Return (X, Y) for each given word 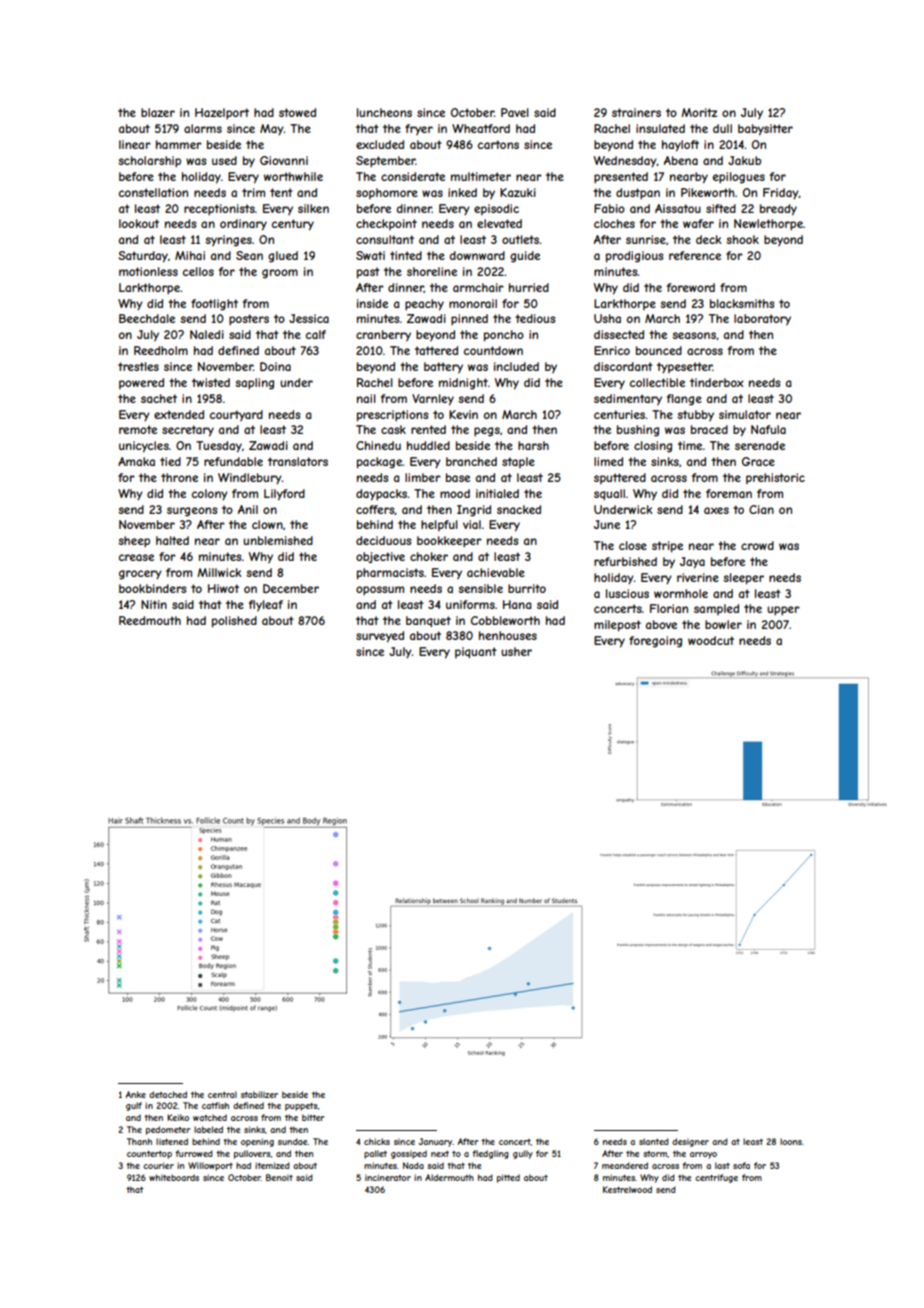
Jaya (692, 563)
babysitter (765, 130)
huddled (428, 445)
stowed (297, 112)
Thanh (139, 1141)
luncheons (384, 112)
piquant (476, 652)
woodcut (711, 640)
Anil (248, 509)
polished (234, 622)
